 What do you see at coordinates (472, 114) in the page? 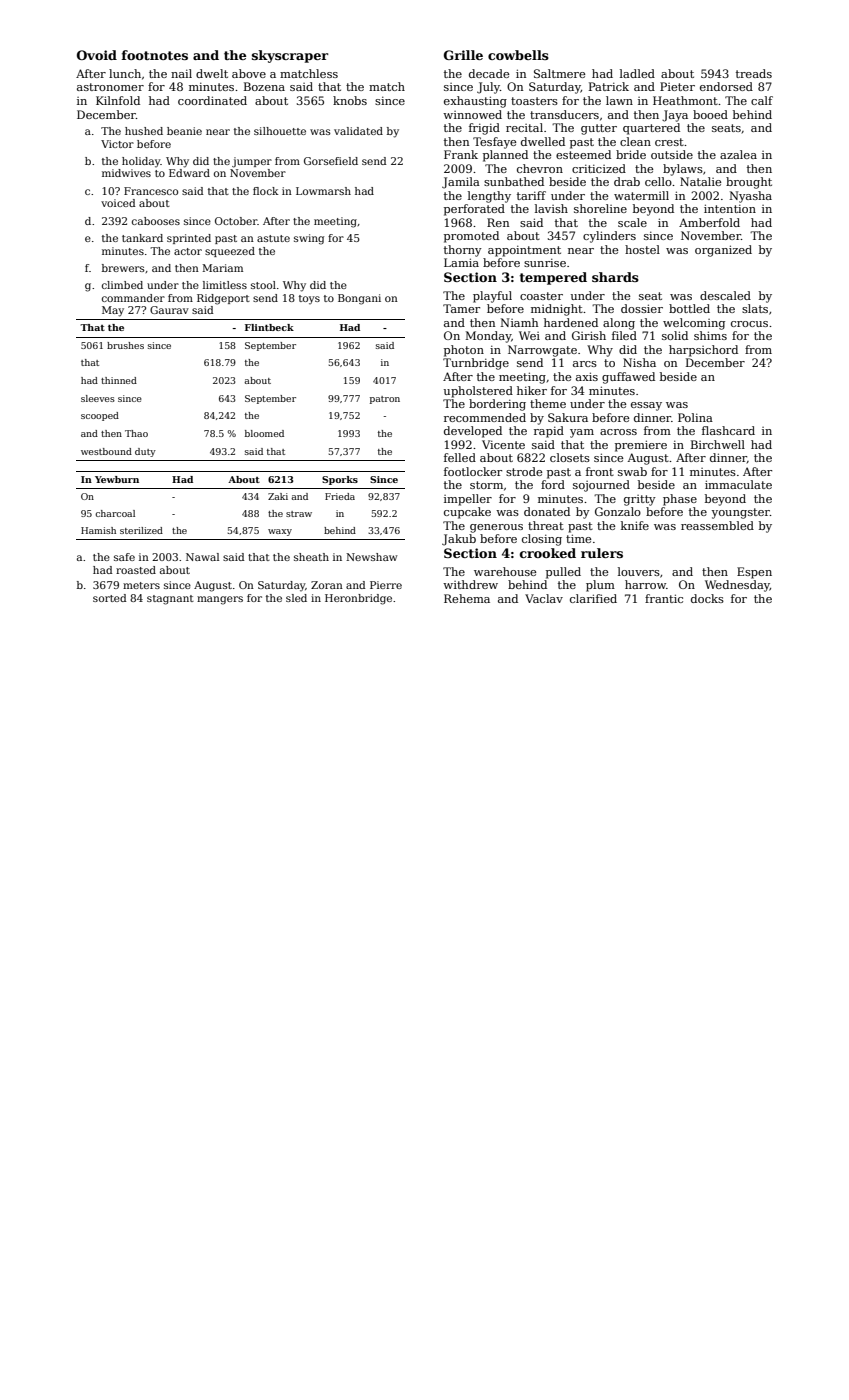
I see `winnowed` at bounding box center [472, 114].
